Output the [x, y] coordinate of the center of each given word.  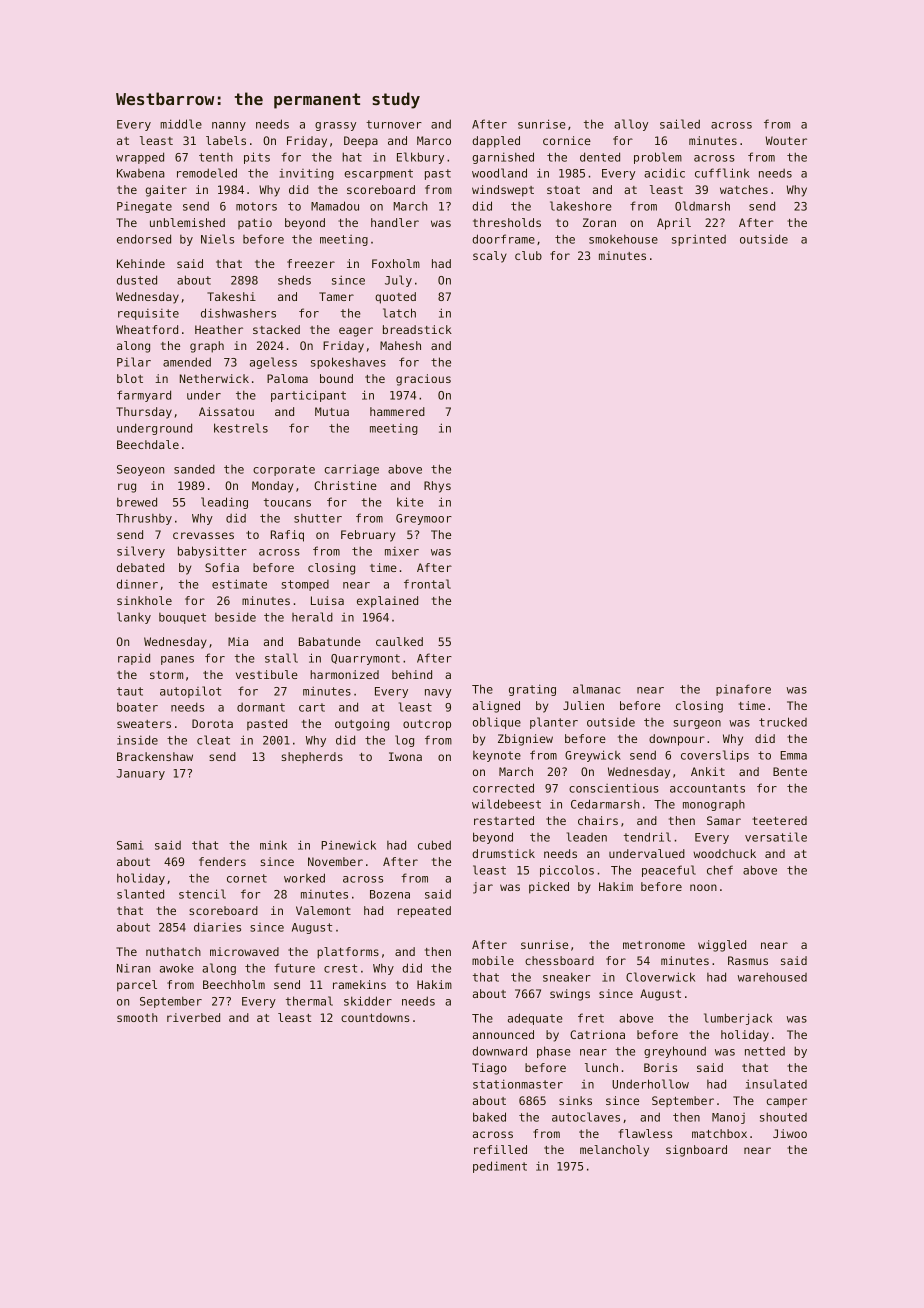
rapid [134, 659]
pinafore [743, 690]
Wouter [786, 140]
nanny [229, 126]
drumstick [503, 853]
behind [412, 674]
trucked [783, 722]
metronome [654, 945]
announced [503, 1034]
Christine [345, 485]
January [140, 774]
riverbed [193, 1017]
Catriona [597, 1034]
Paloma [287, 378]
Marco [434, 140]
